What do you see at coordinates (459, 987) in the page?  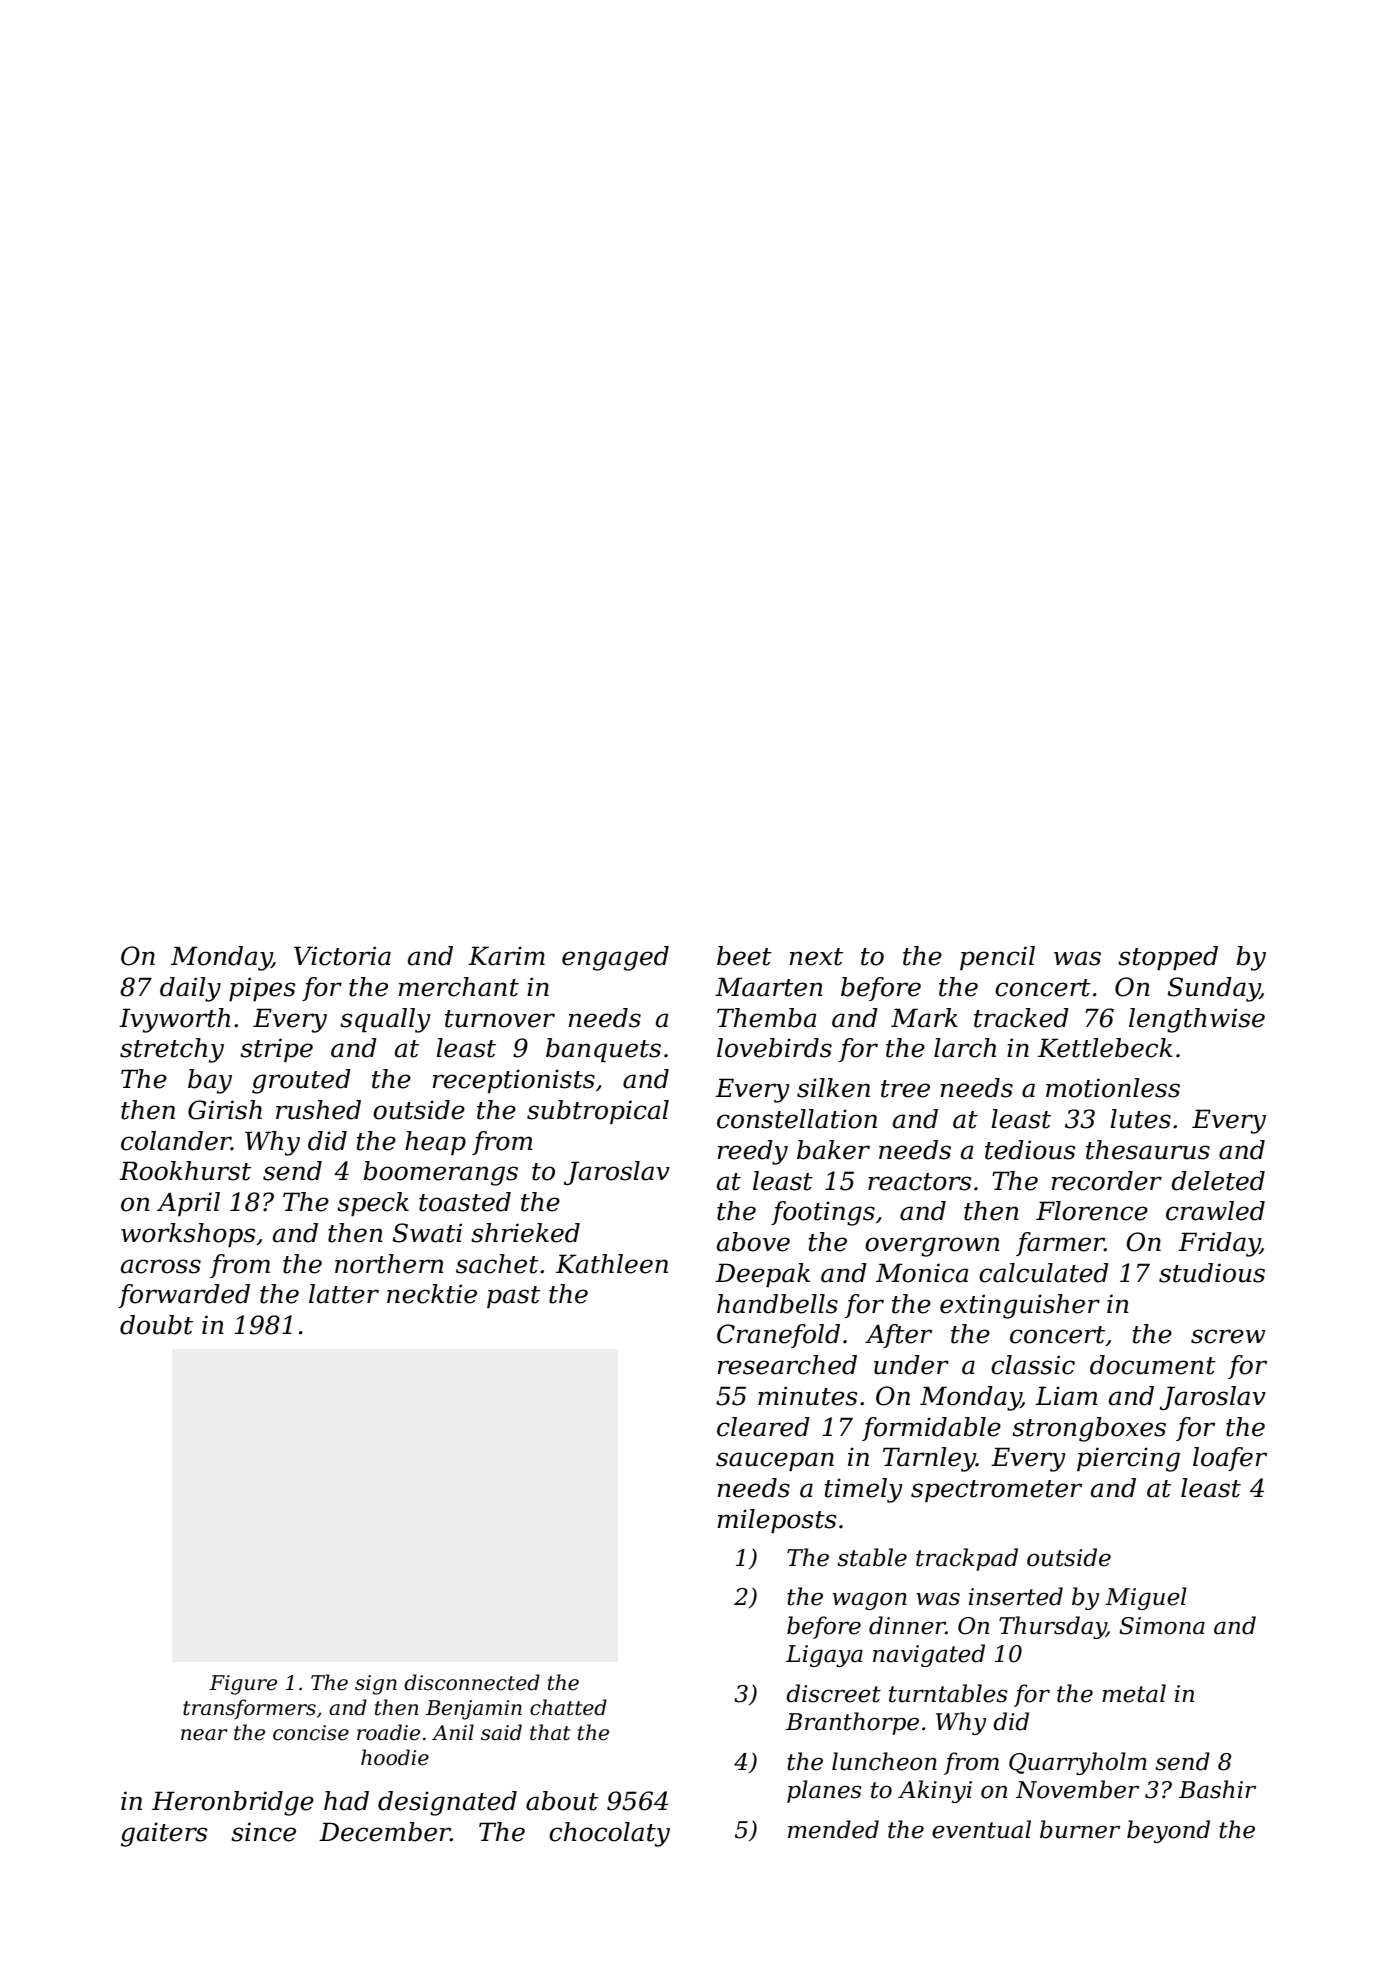 I see `merchant` at bounding box center [459, 987].
